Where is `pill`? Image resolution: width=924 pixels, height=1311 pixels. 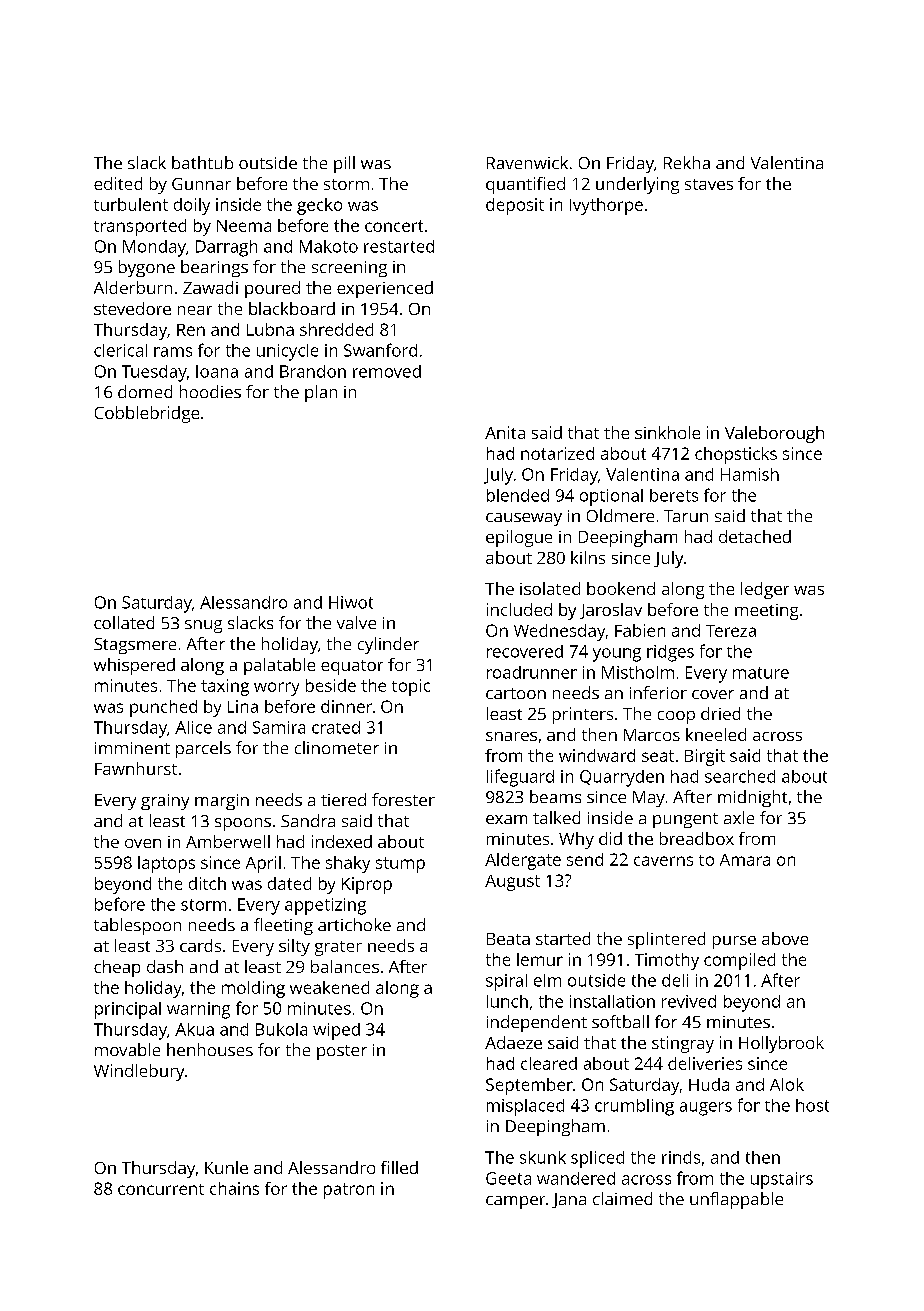 pill is located at coordinates (344, 164).
